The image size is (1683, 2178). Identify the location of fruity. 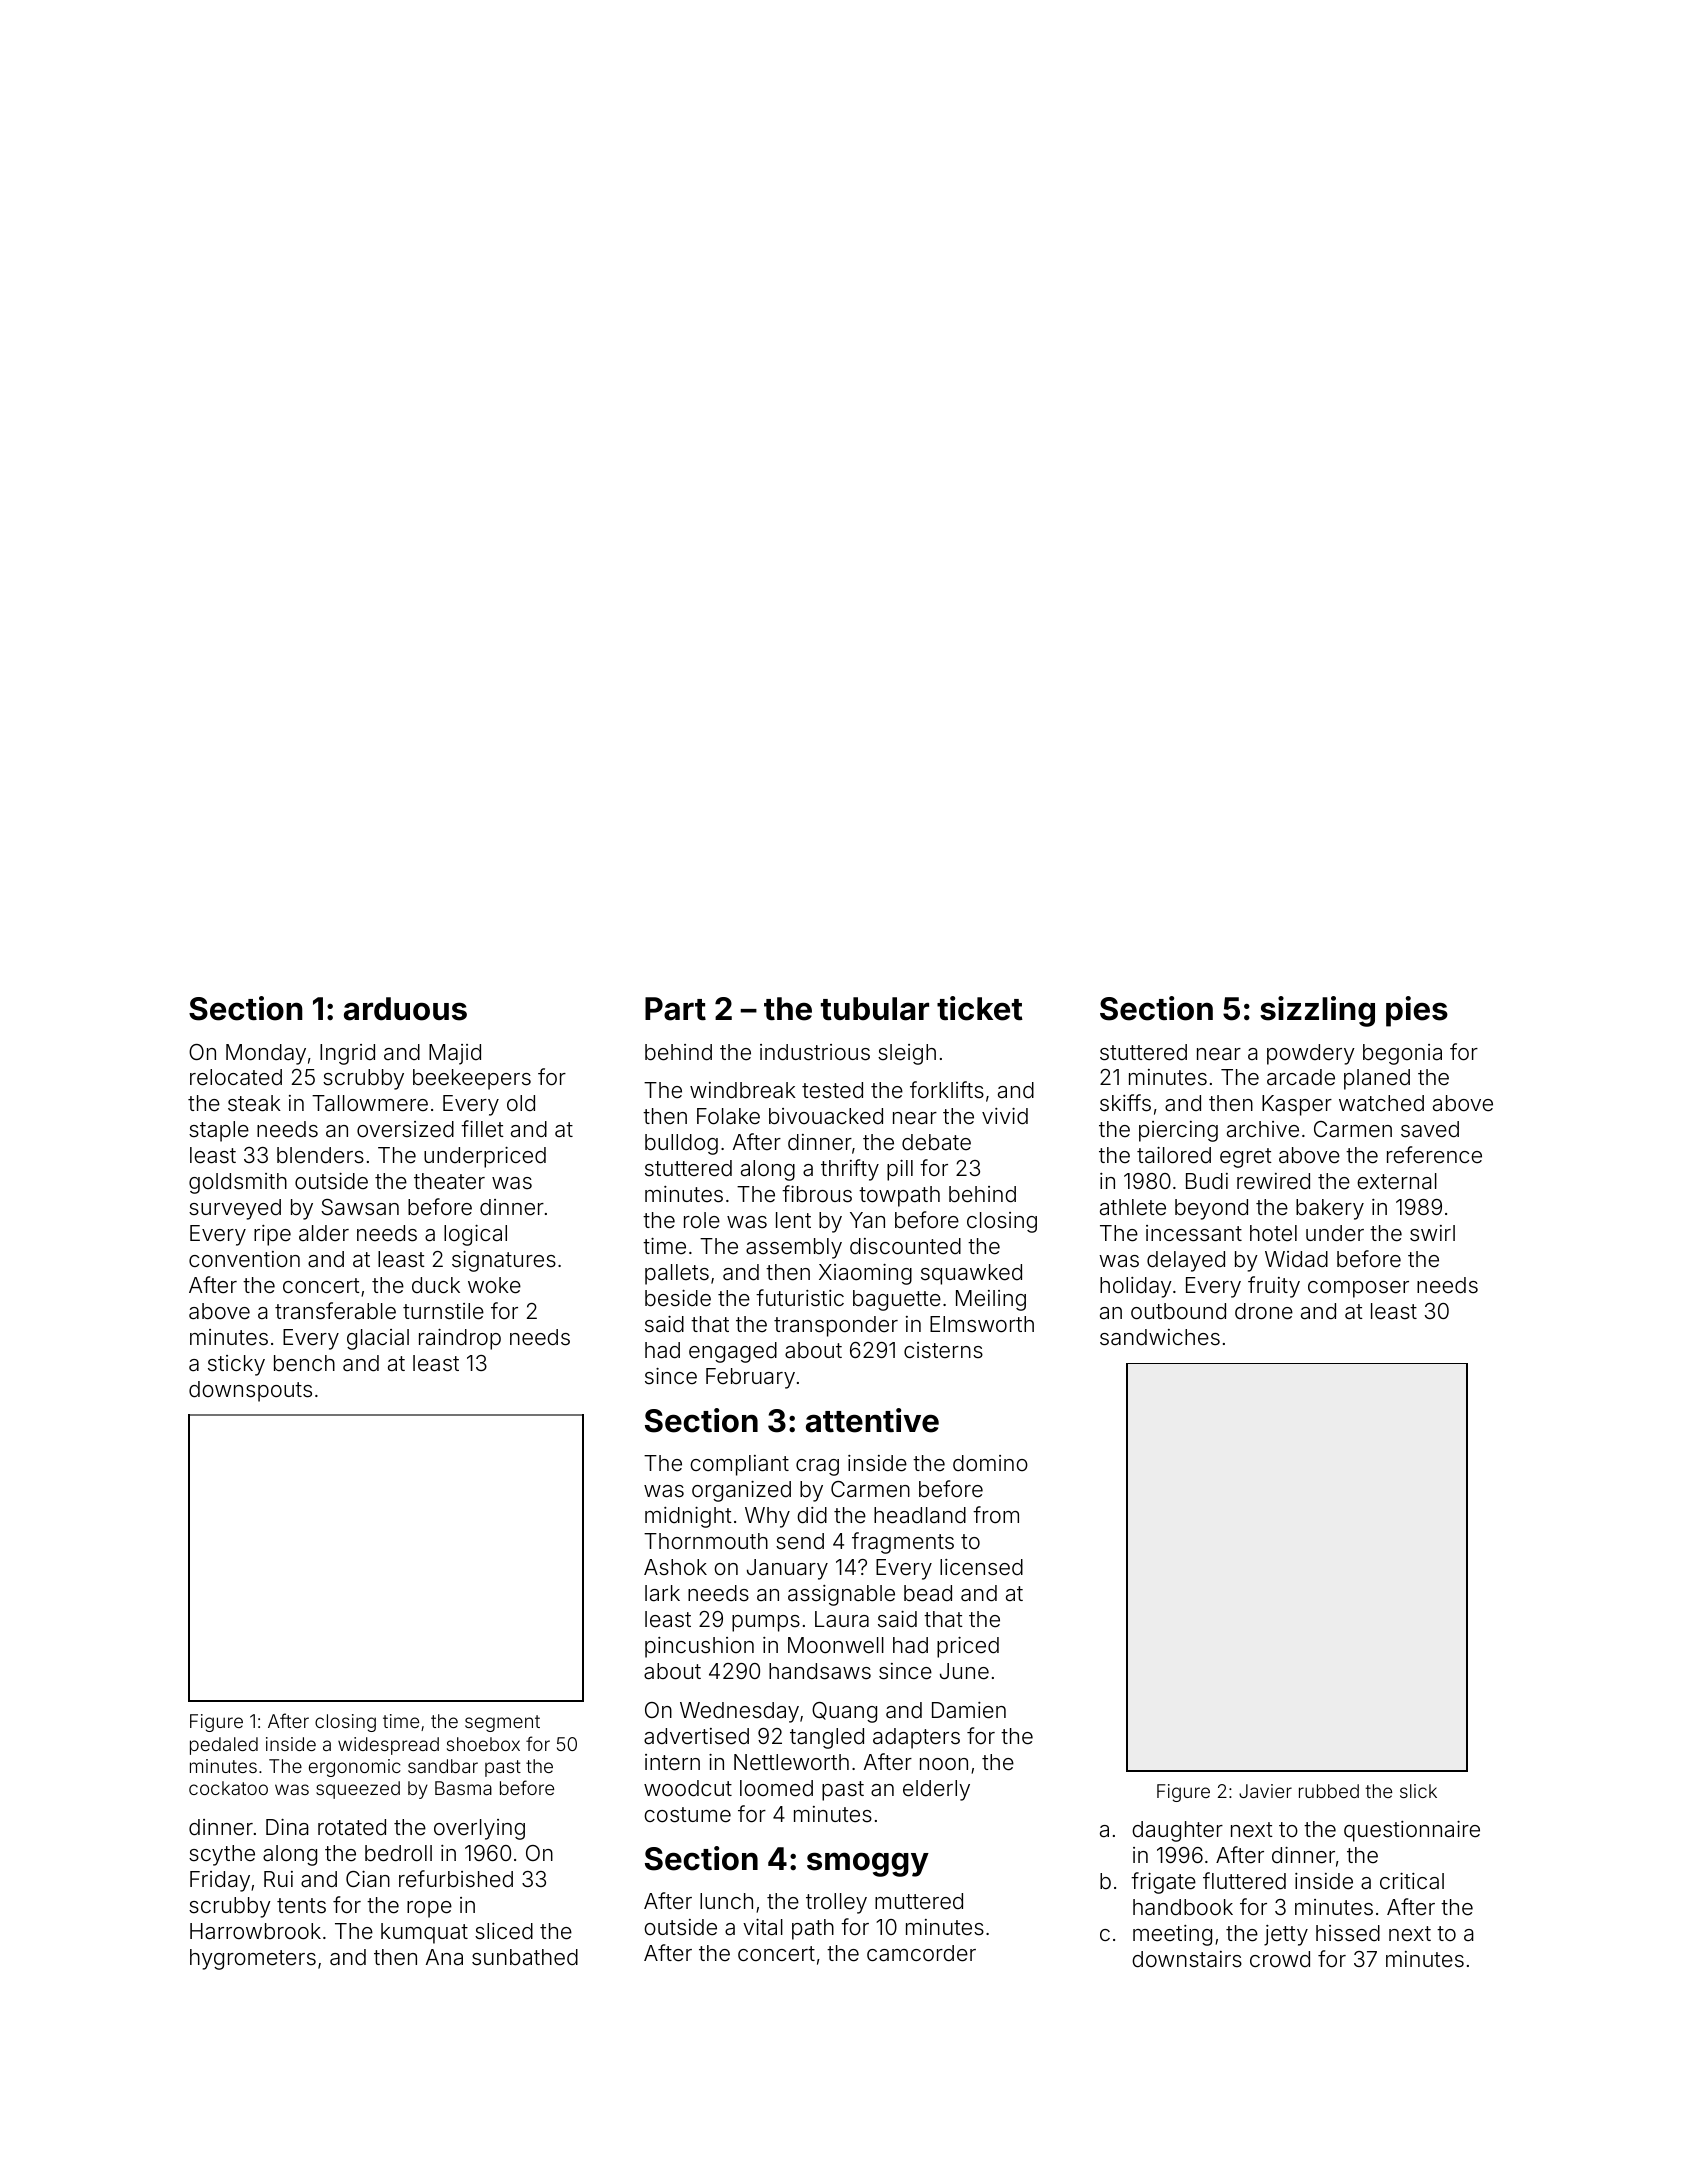
(1274, 1287).
